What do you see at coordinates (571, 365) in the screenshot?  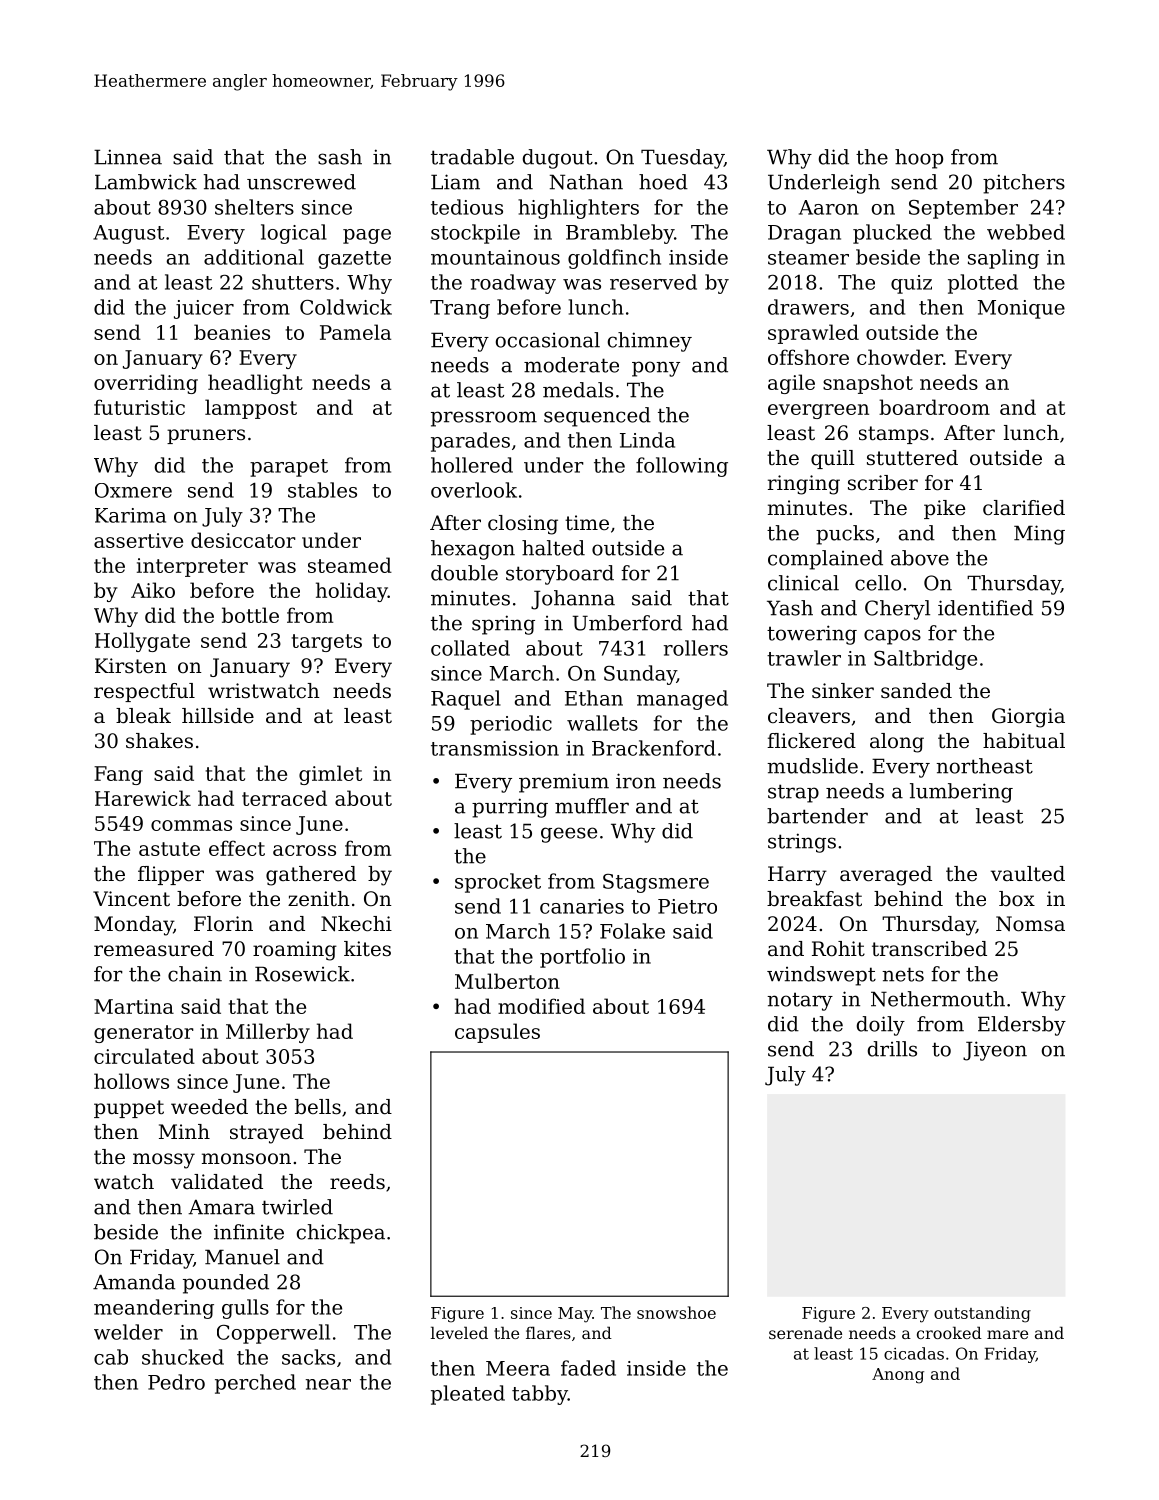 I see `moderate` at bounding box center [571, 365].
